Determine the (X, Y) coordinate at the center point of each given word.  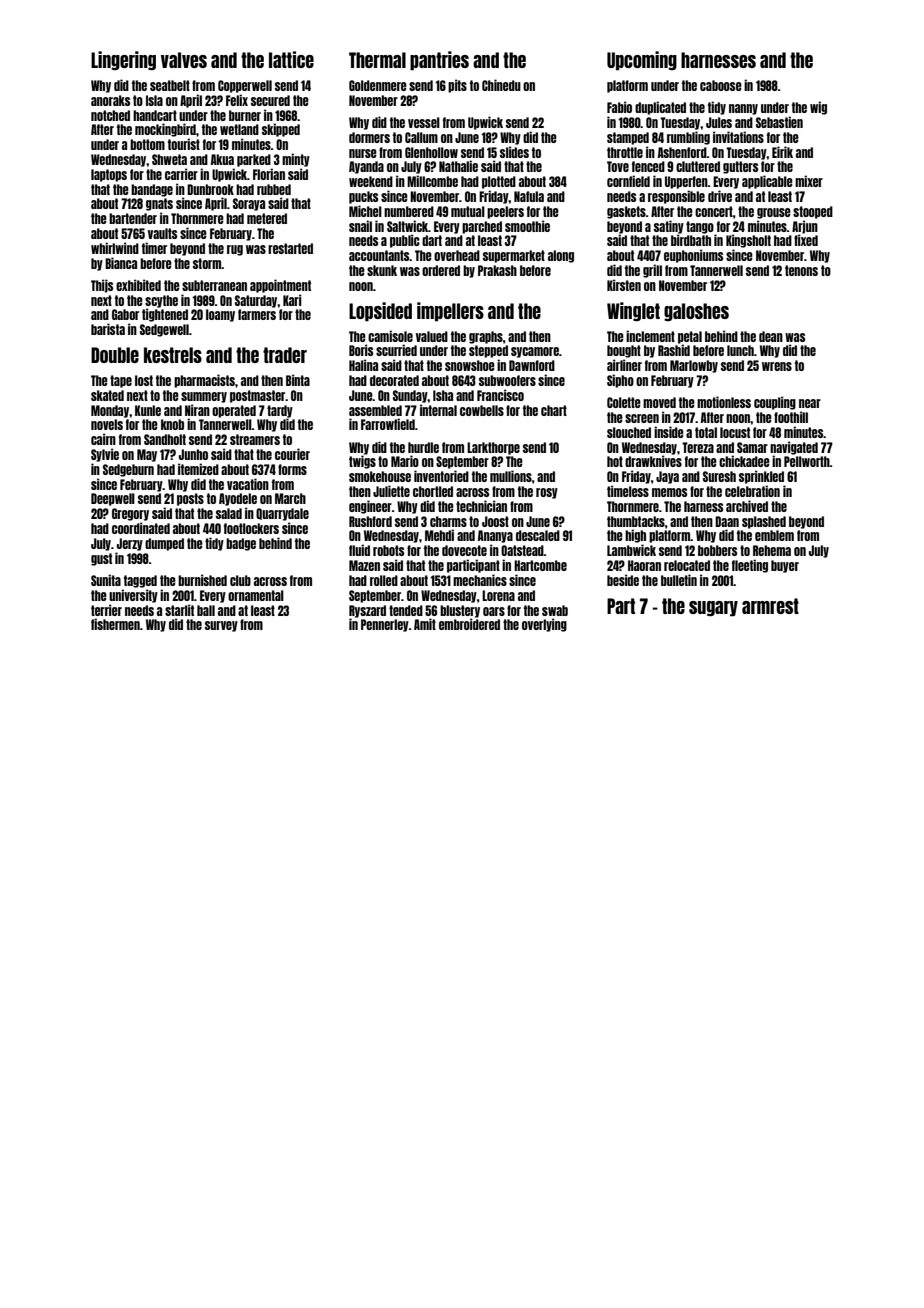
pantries (439, 61)
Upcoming (642, 61)
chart (554, 410)
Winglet (633, 311)
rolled (384, 580)
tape (121, 381)
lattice (291, 59)
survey (221, 626)
